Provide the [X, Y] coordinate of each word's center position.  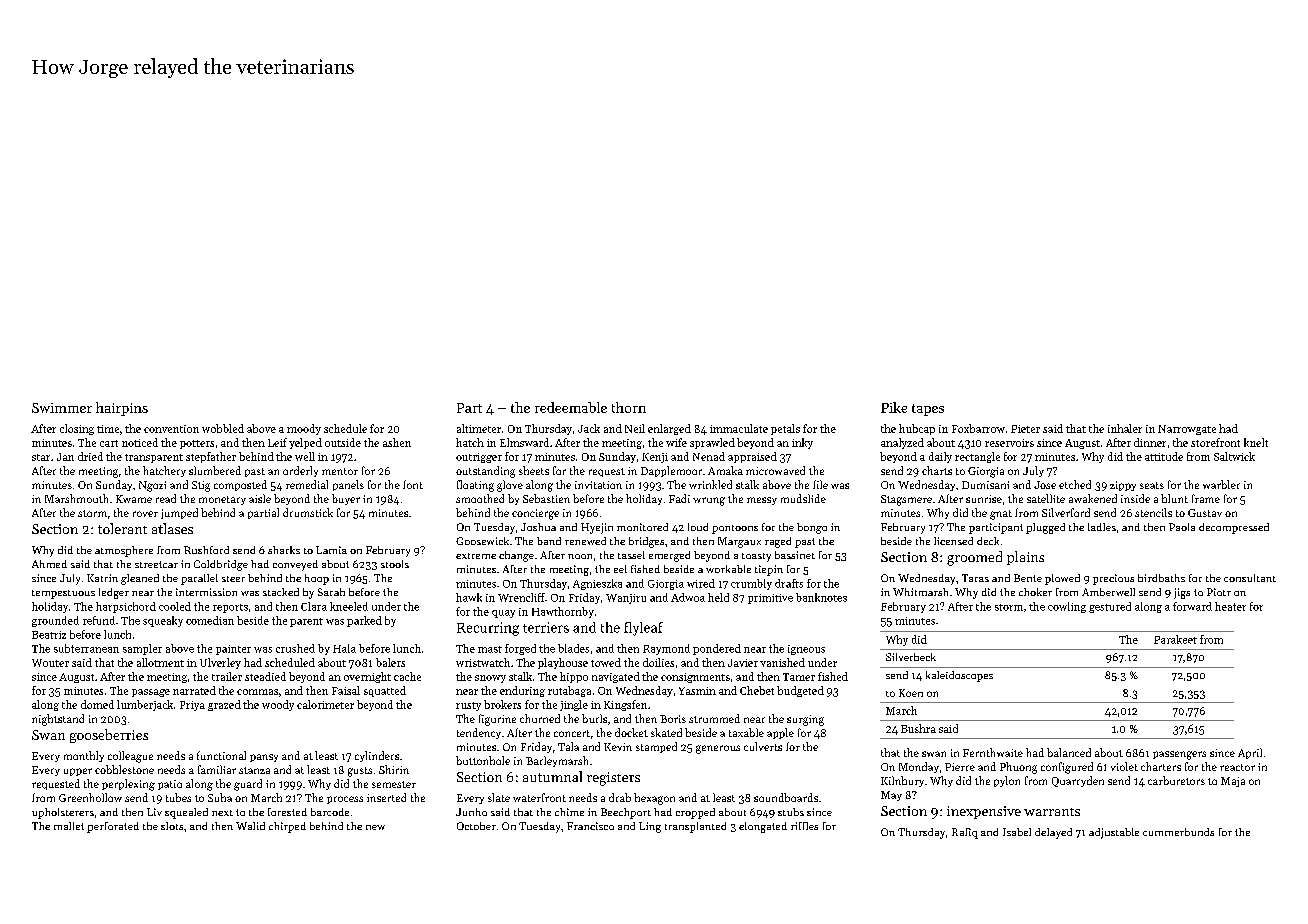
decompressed [1234, 528]
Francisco [590, 826]
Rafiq [965, 833]
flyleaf [643, 629]
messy [762, 501]
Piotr [1219, 592]
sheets [534, 470]
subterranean [86, 648]
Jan [65, 457]
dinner [1150, 442]
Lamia [331, 550]
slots [172, 826]
